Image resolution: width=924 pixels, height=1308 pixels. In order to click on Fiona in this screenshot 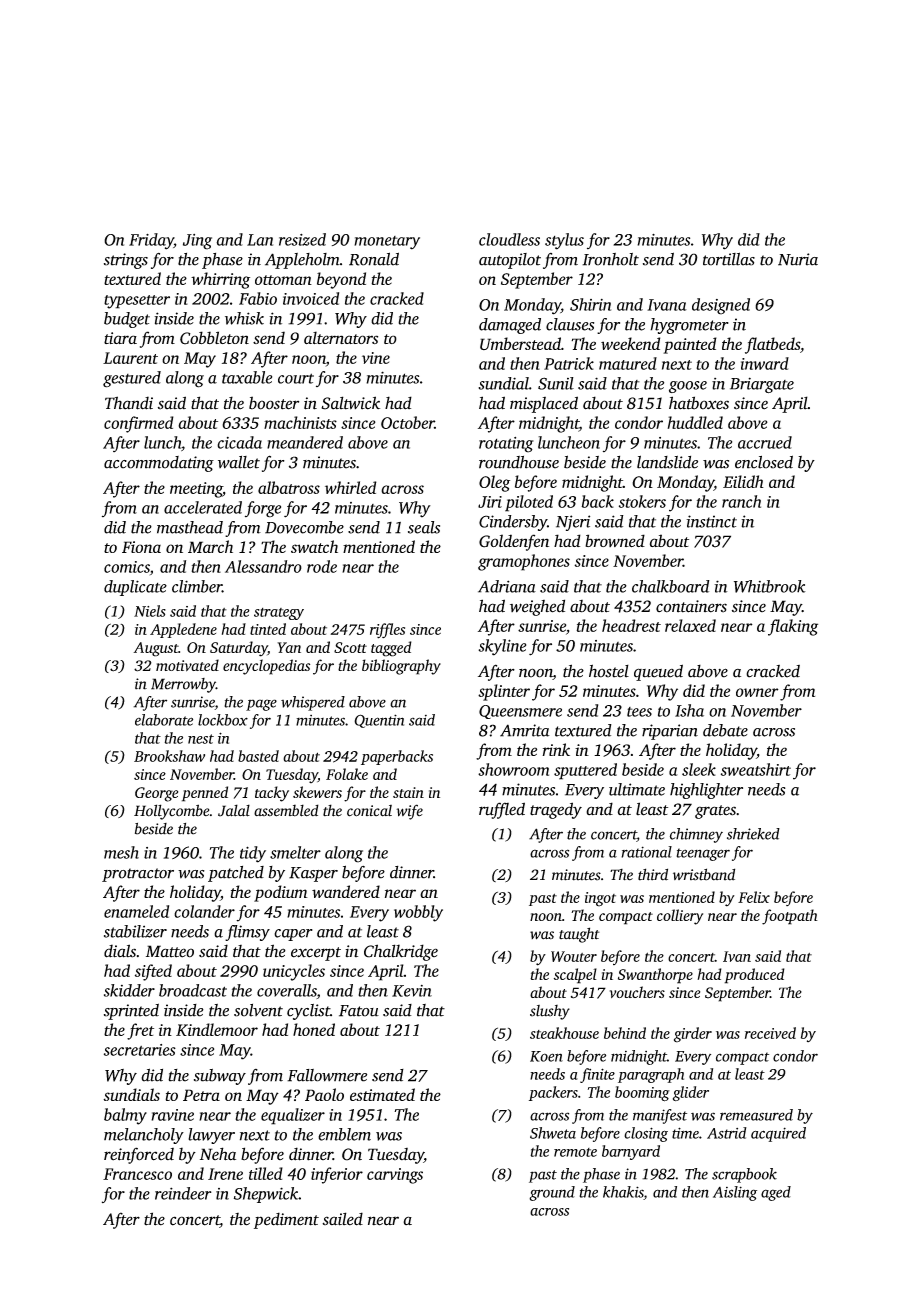, I will do `click(141, 547)`.
